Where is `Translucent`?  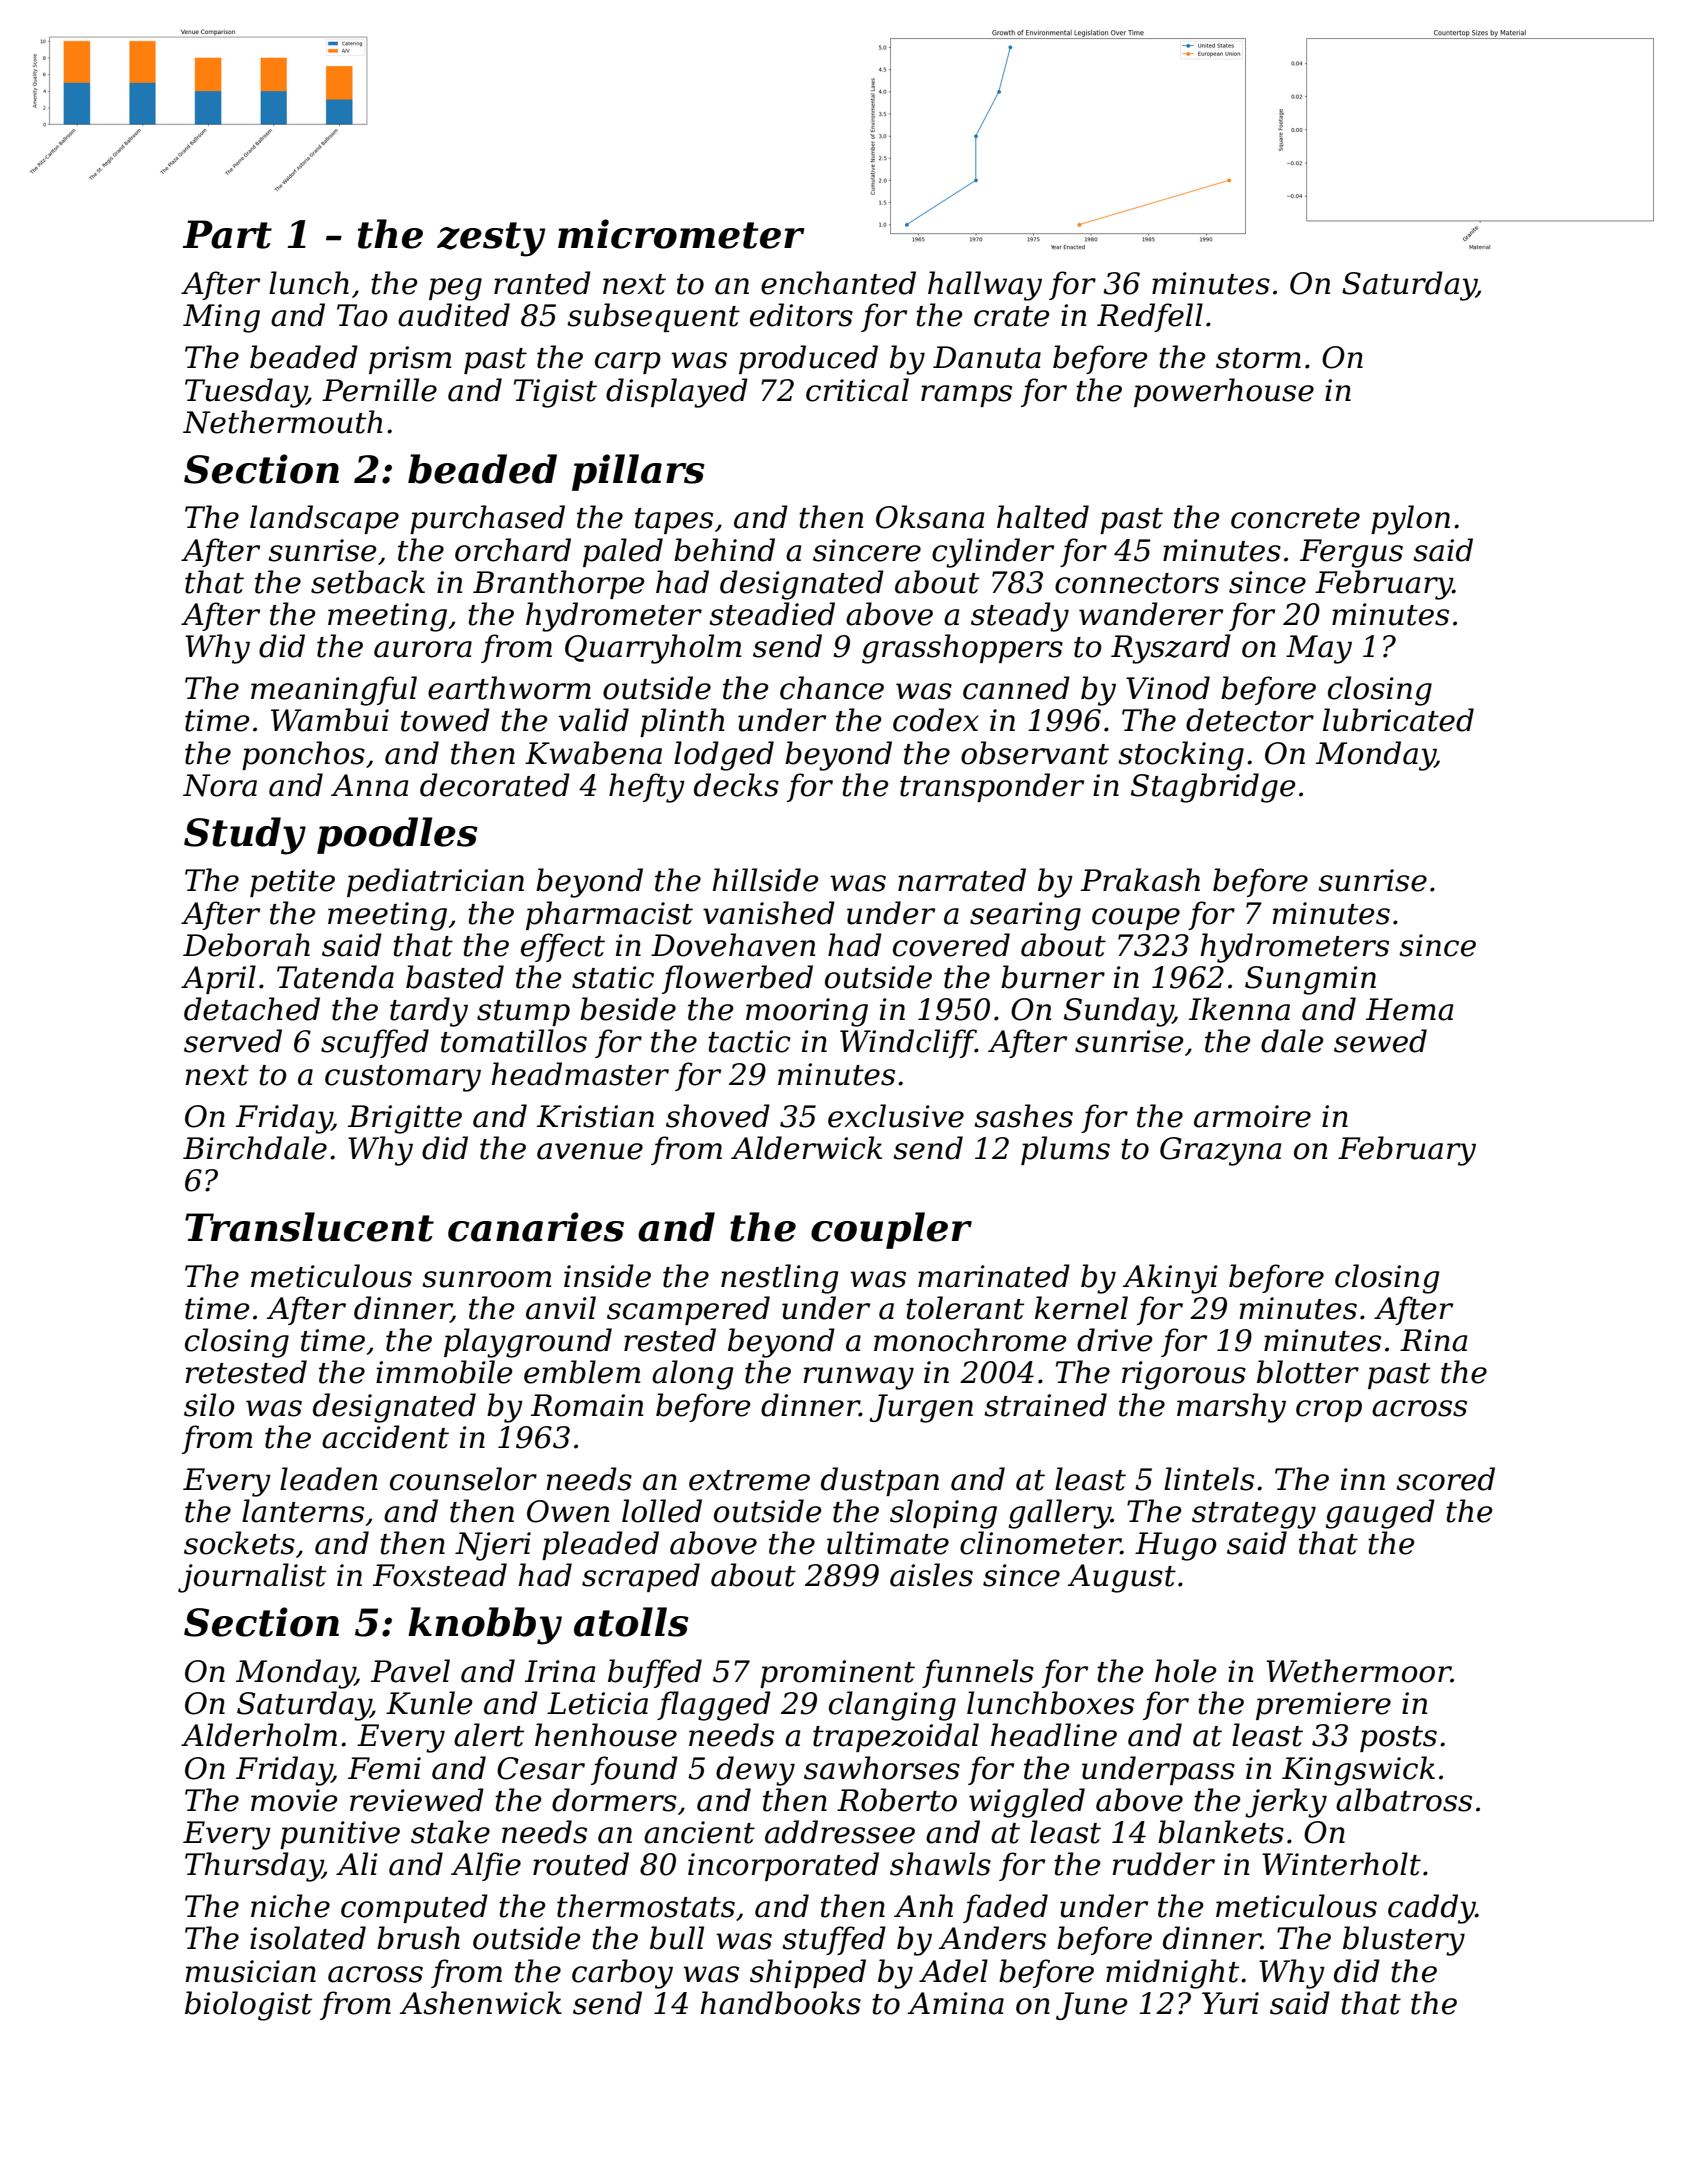 Translucent is located at coordinates (309, 1227).
